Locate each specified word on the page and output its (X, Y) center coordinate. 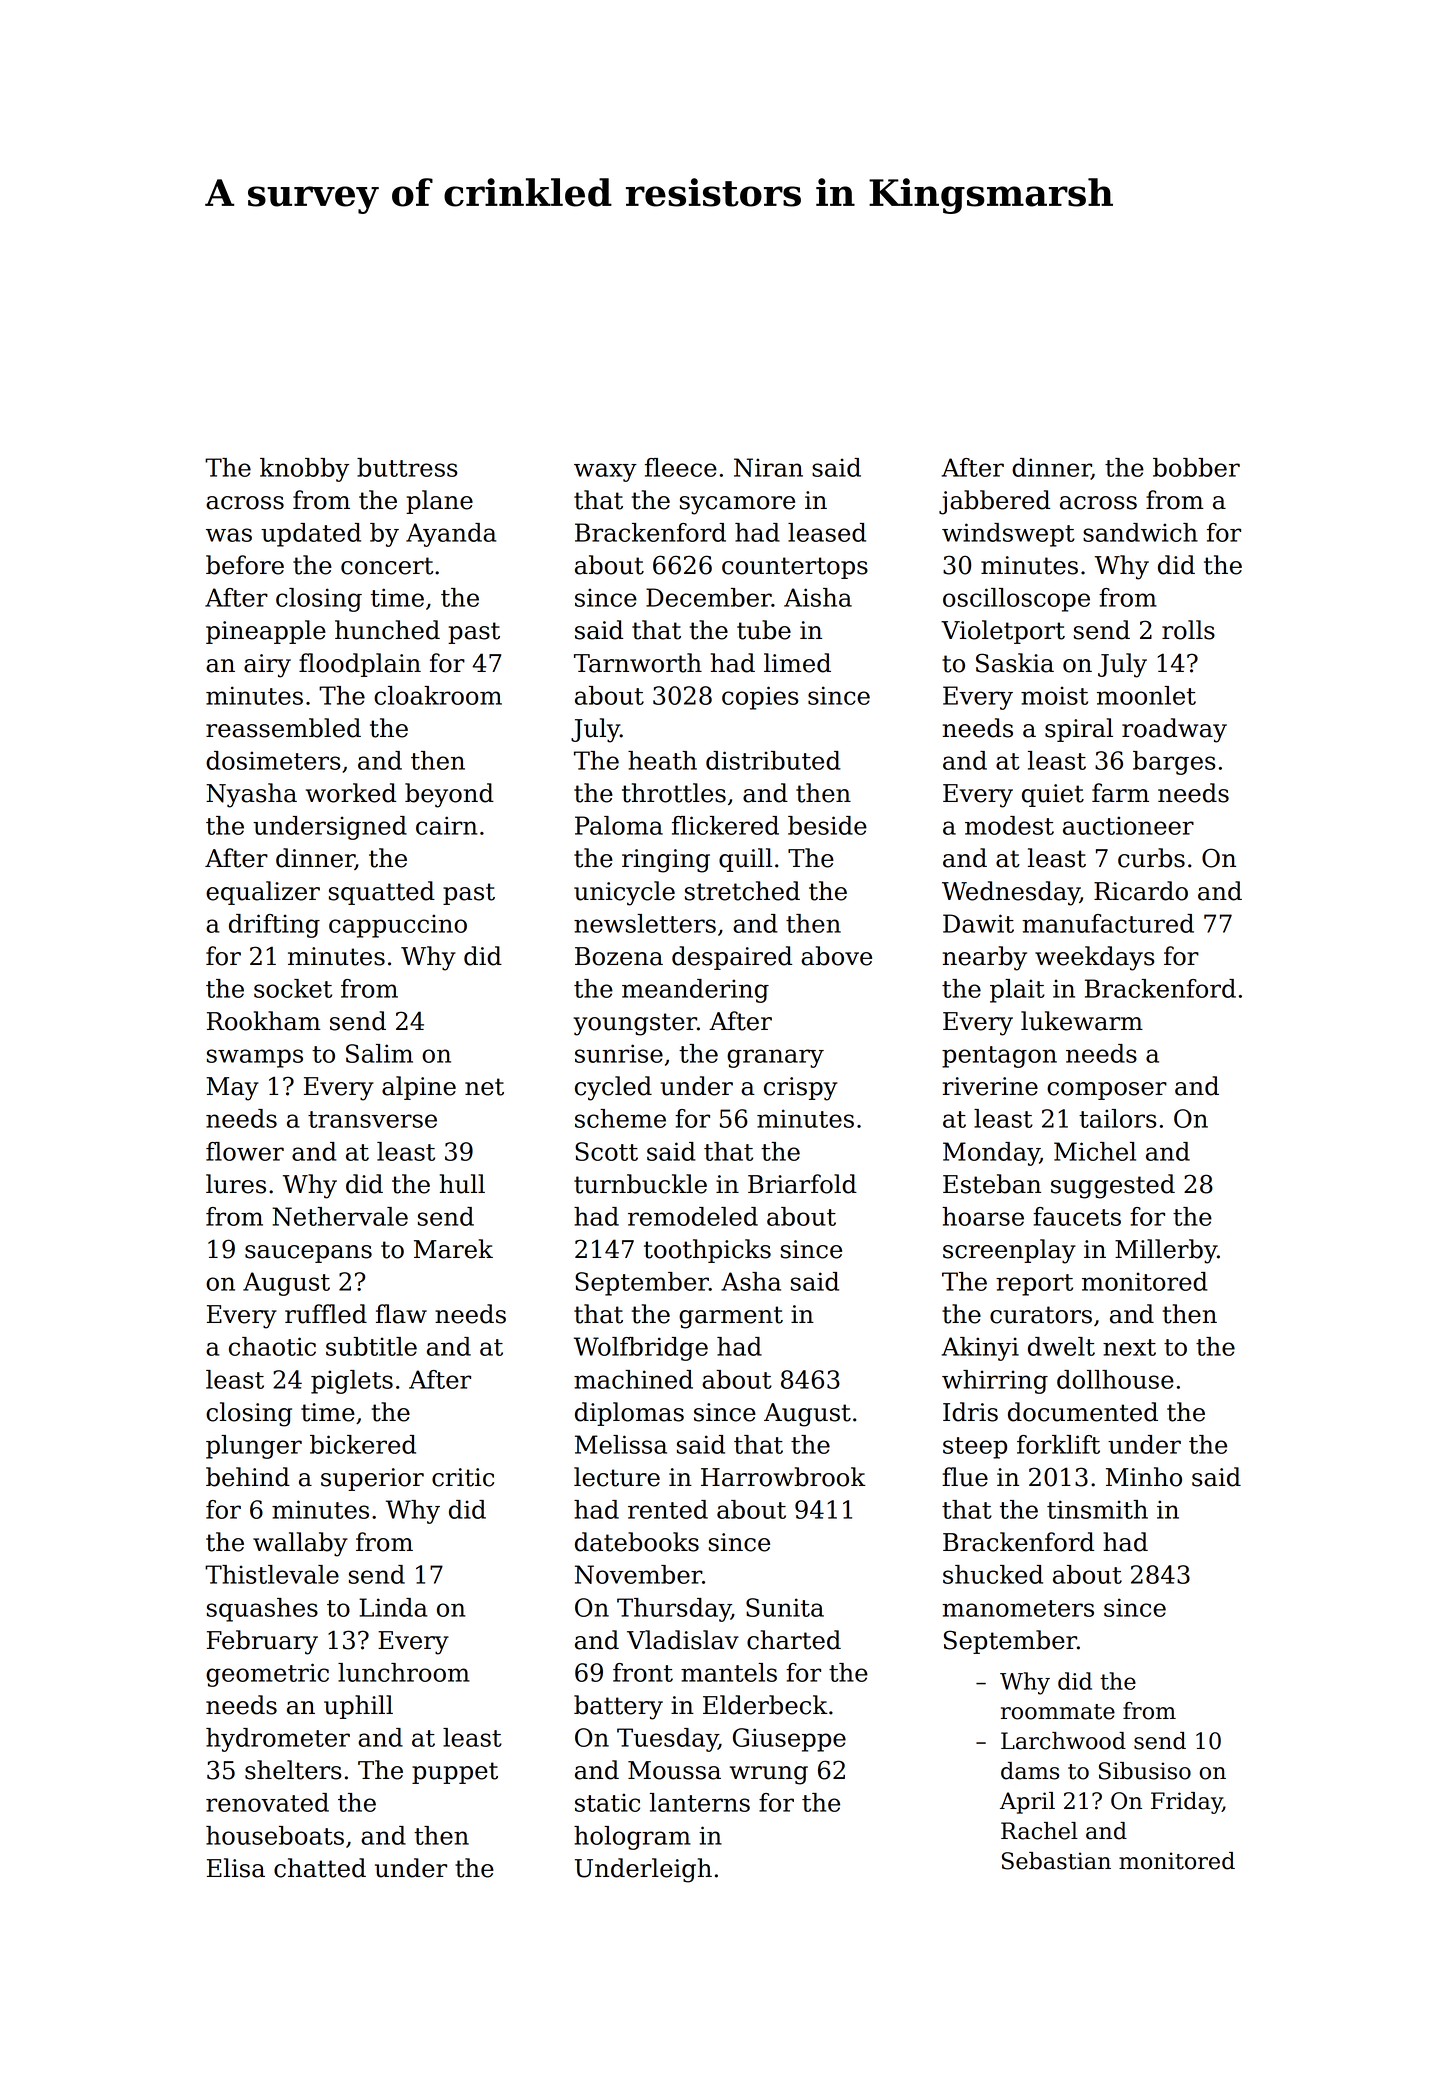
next (1129, 1347)
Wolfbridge (641, 1349)
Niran (768, 467)
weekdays (1095, 958)
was (229, 535)
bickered (363, 1444)
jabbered (994, 502)
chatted (320, 1868)
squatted (382, 893)
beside (827, 825)
